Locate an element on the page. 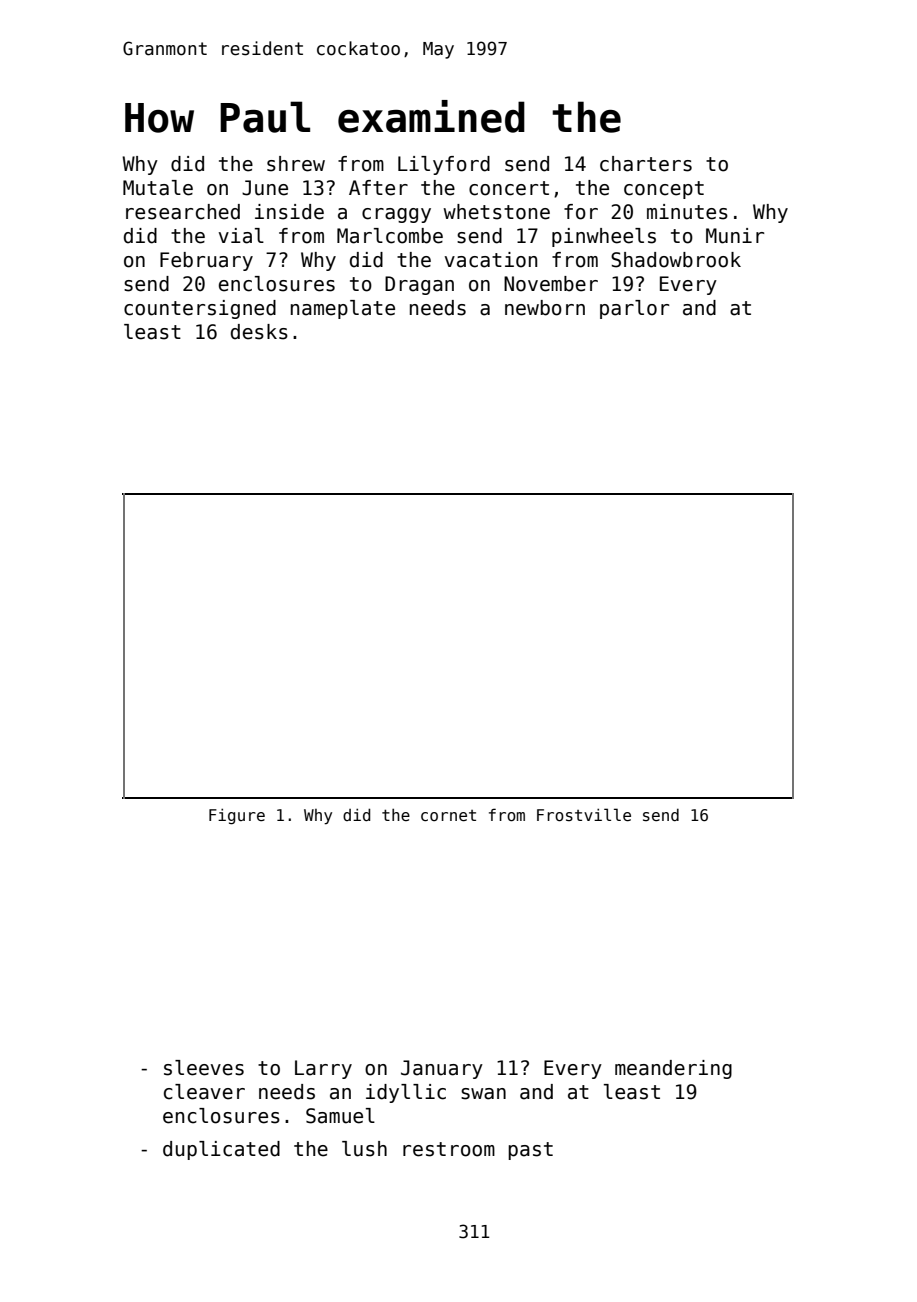 The image size is (917, 1302). January is located at coordinates (442, 1069).
